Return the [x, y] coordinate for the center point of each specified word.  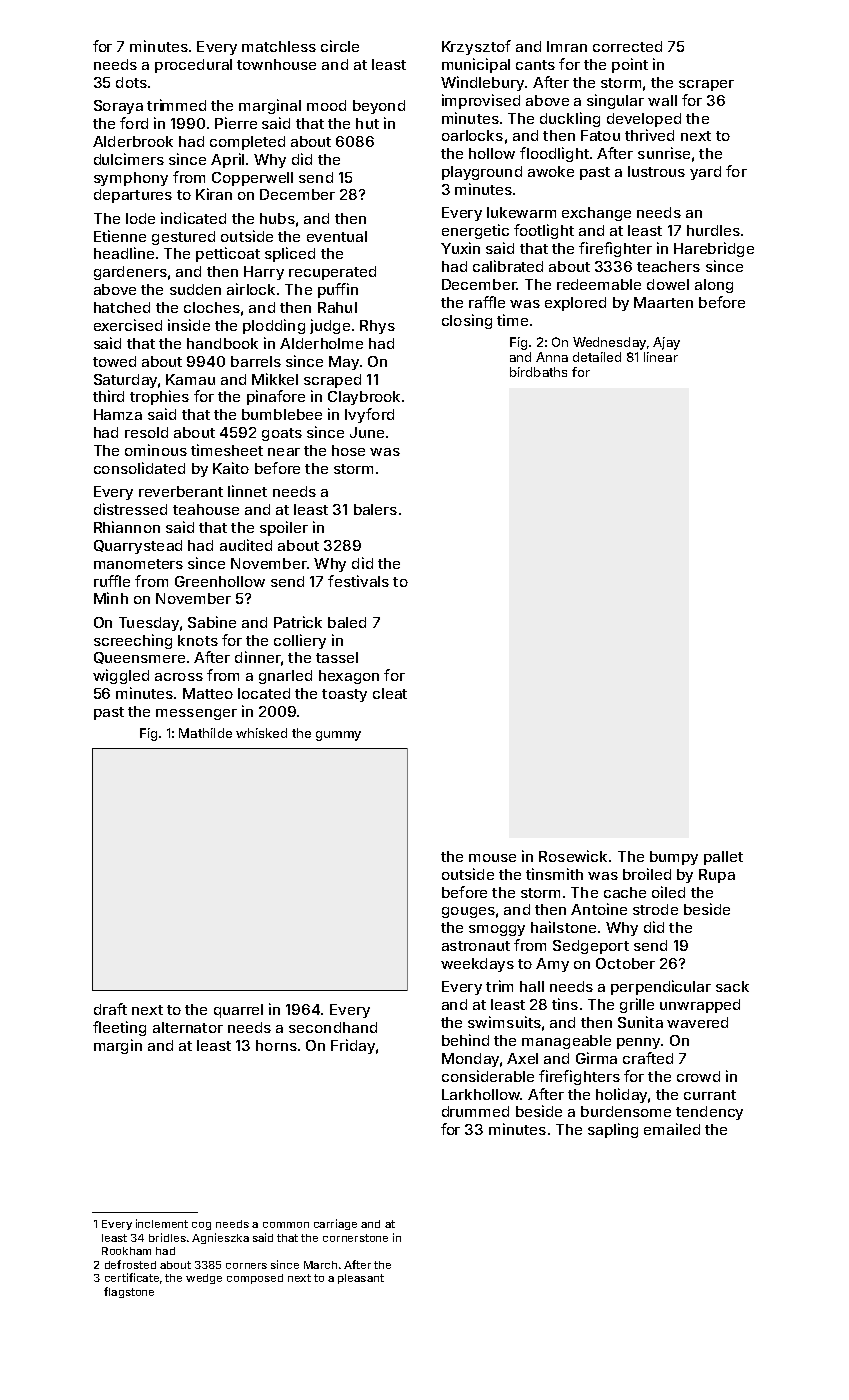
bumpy [674, 858]
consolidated [139, 468]
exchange [596, 214]
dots [131, 82]
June [367, 432]
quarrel [238, 1011]
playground [482, 173]
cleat [390, 693]
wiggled [121, 676]
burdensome [626, 1111]
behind [465, 1040]
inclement [162, 1223]
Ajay [666, 343]
